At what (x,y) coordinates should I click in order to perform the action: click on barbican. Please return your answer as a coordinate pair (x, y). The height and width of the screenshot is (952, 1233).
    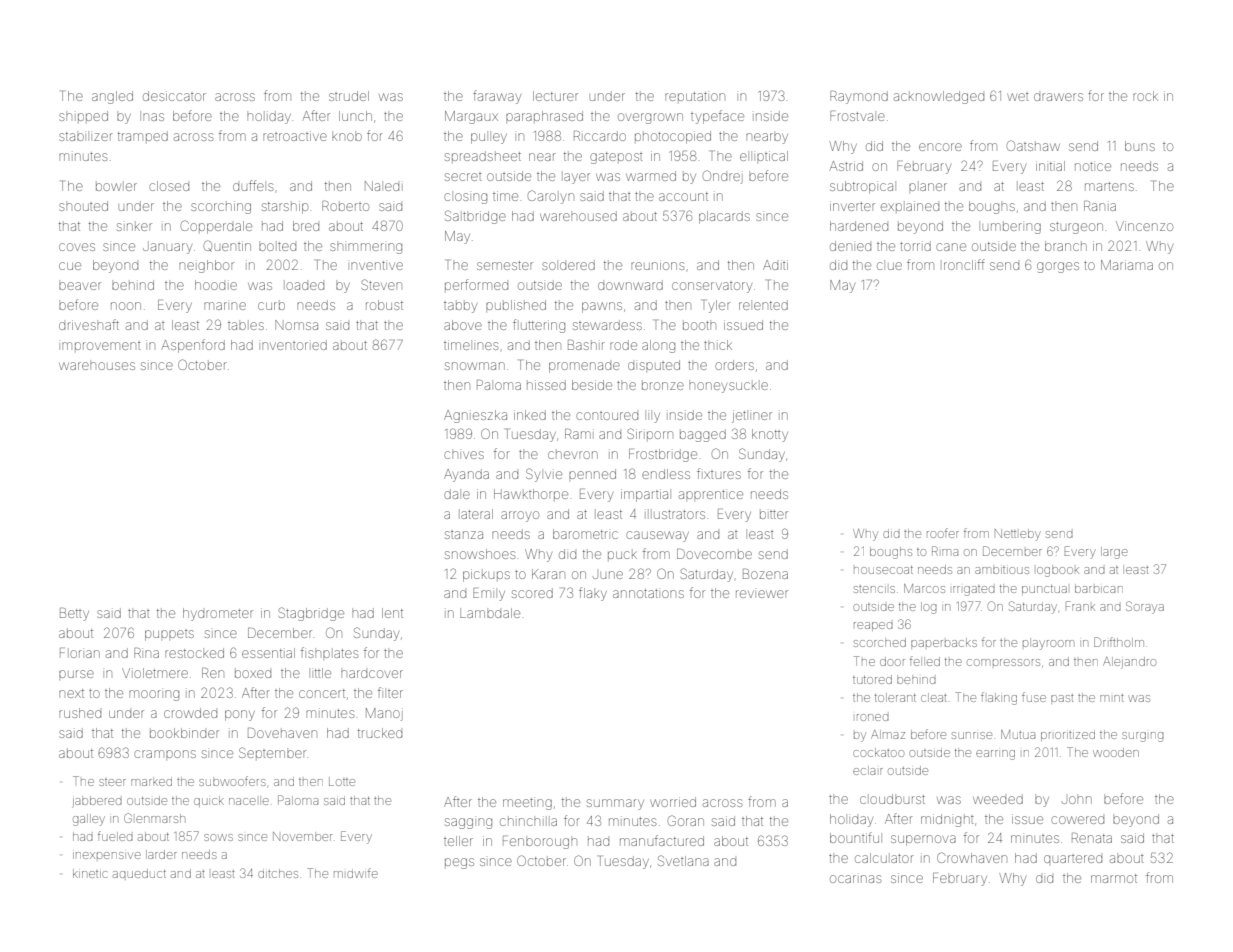
    Looking at the image, I should click on (1099, 588).
